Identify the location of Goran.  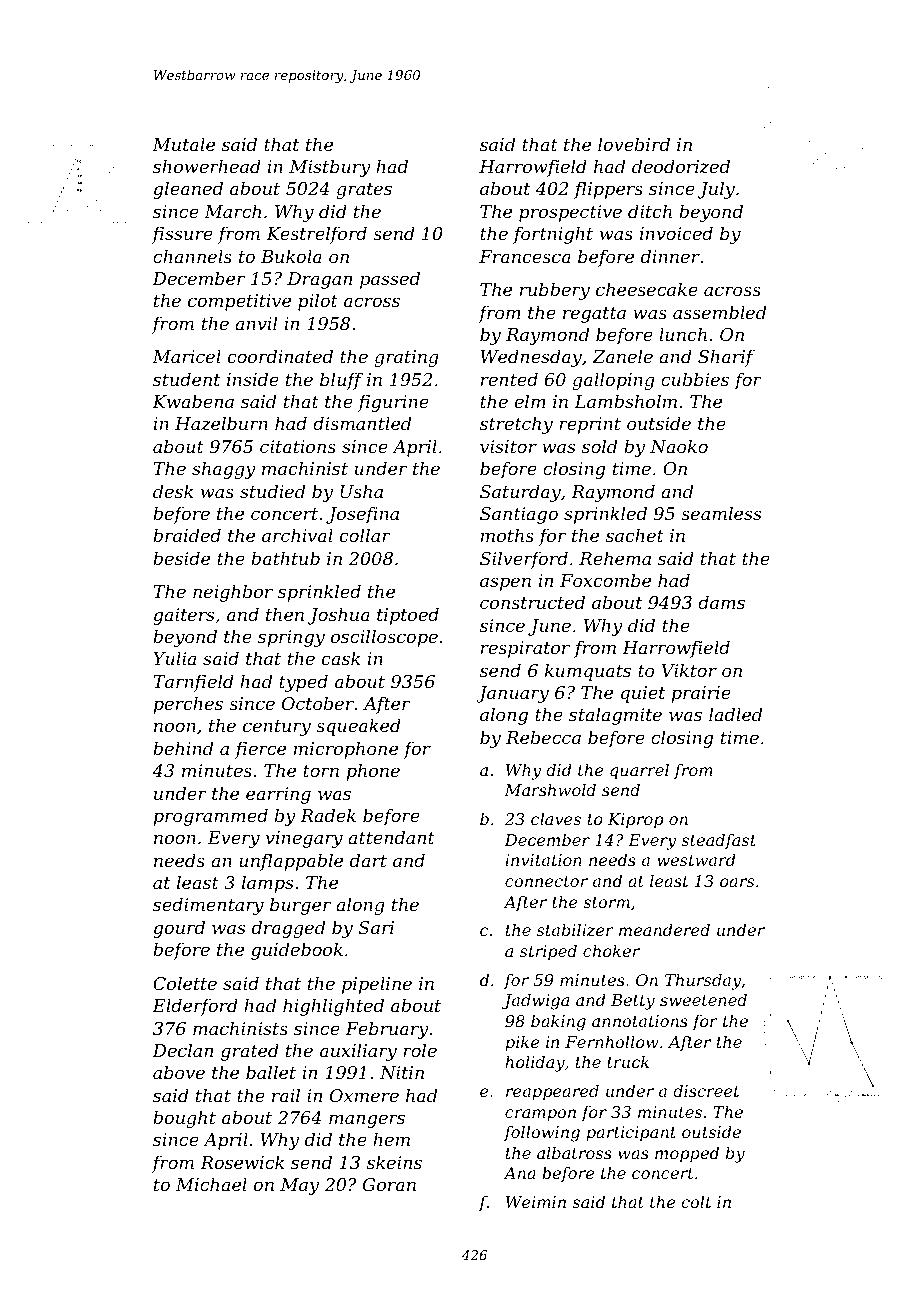
(389, 1184).
